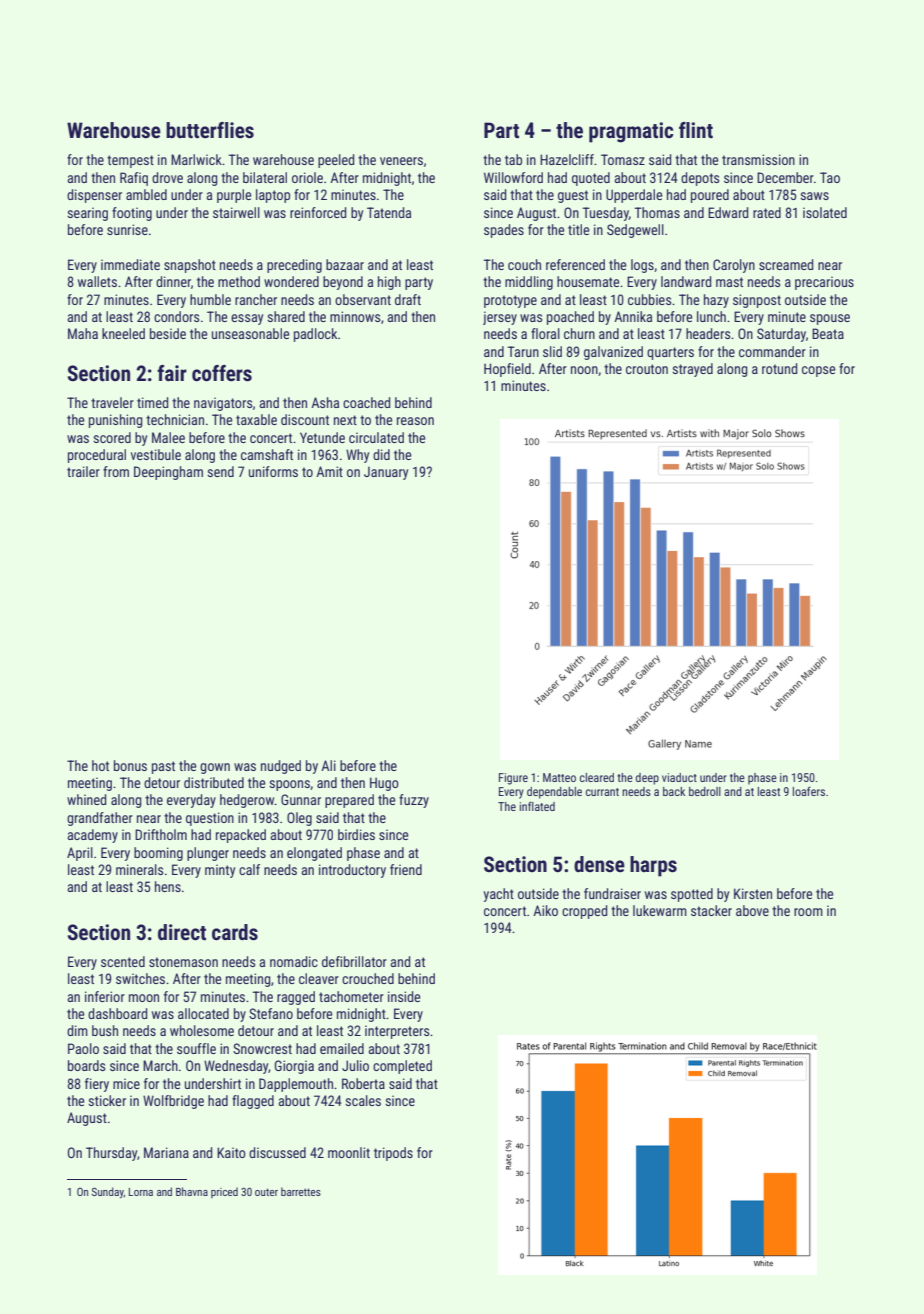  What do you see at coordinates (130, 765) in the screenshot?
I see `bonus` at bounding box center [130, 765].
